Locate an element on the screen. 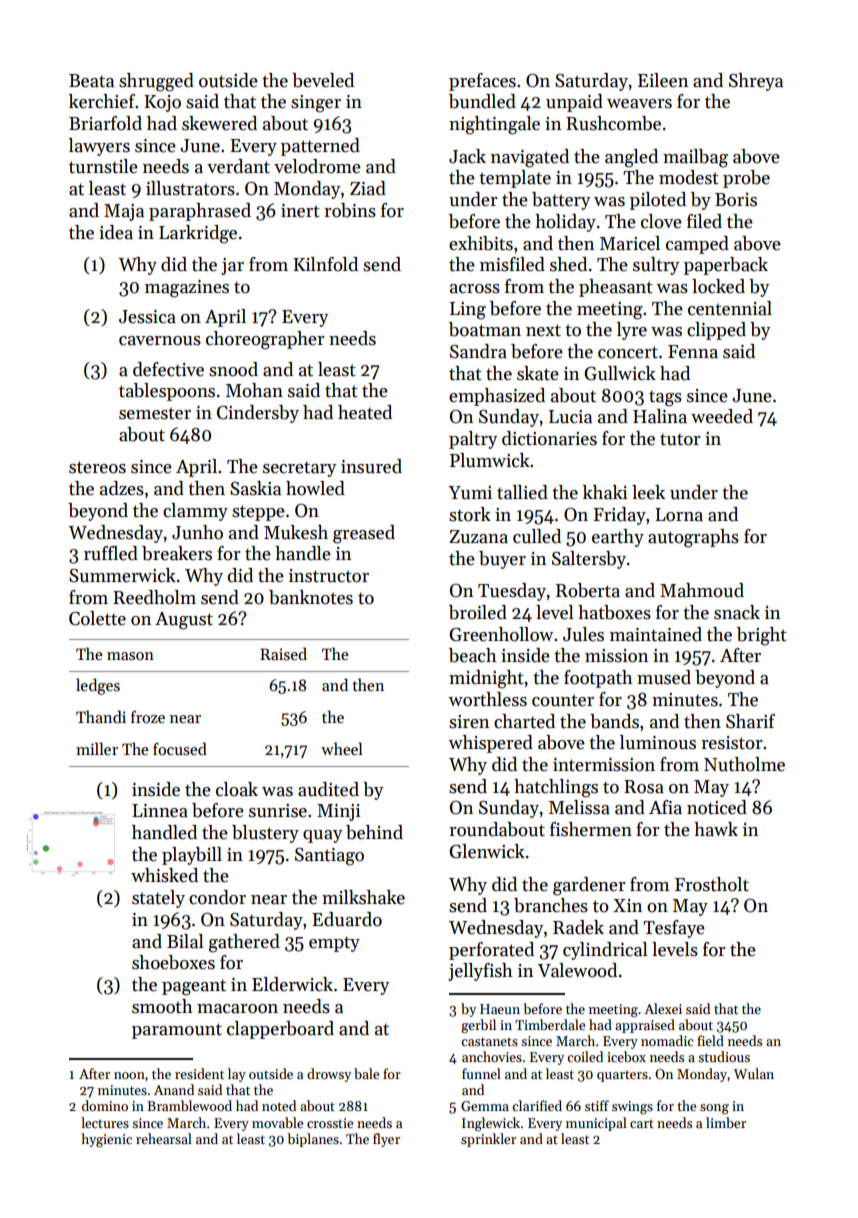 The image size is (858, 1218). verdant is located at coordinates (238, 166).
